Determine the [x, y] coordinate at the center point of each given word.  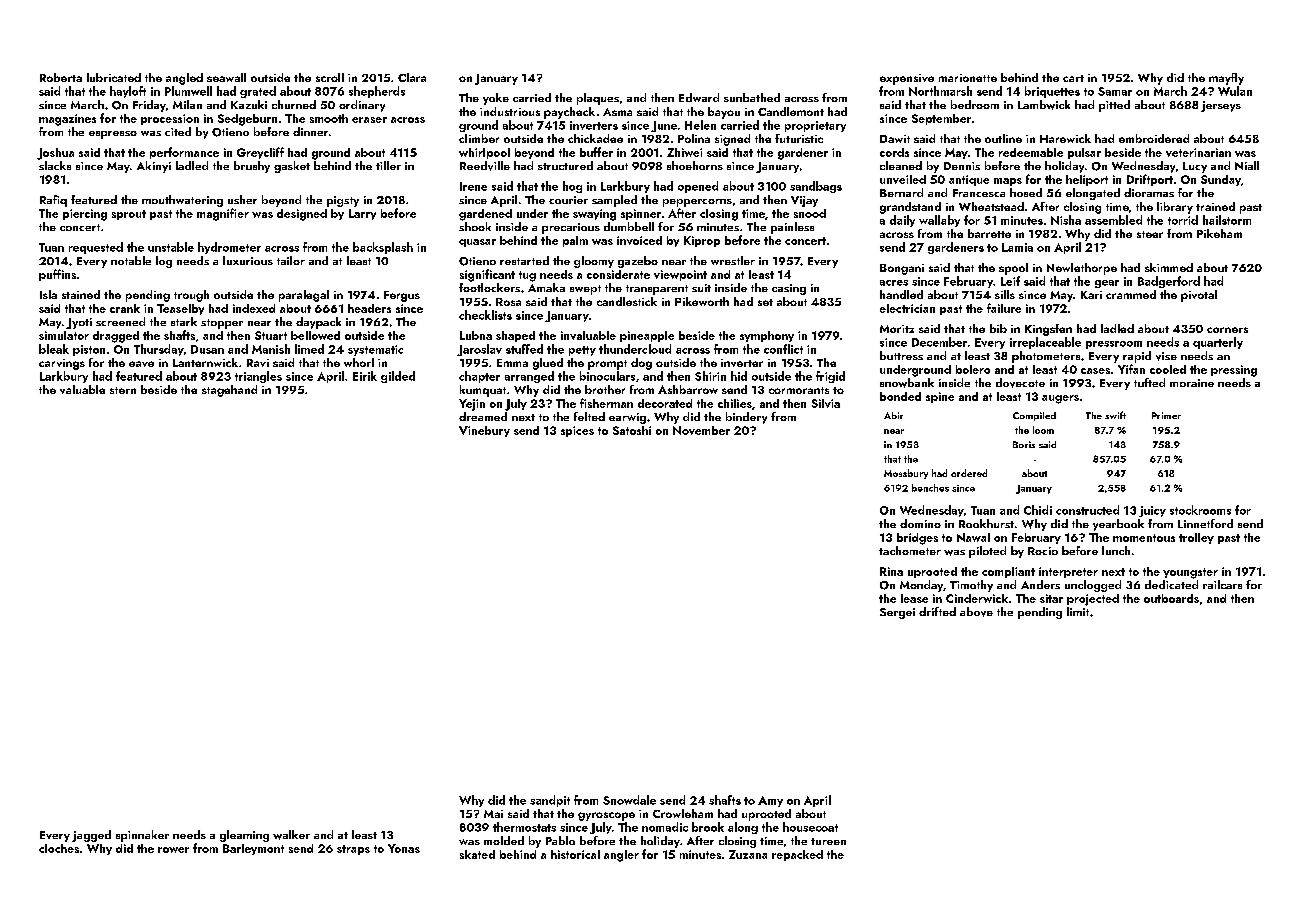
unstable [171, 247]
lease [914, 598]
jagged [91, 836]
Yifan [1131, 369]
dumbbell [629, 226]
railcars [1222, 584]
